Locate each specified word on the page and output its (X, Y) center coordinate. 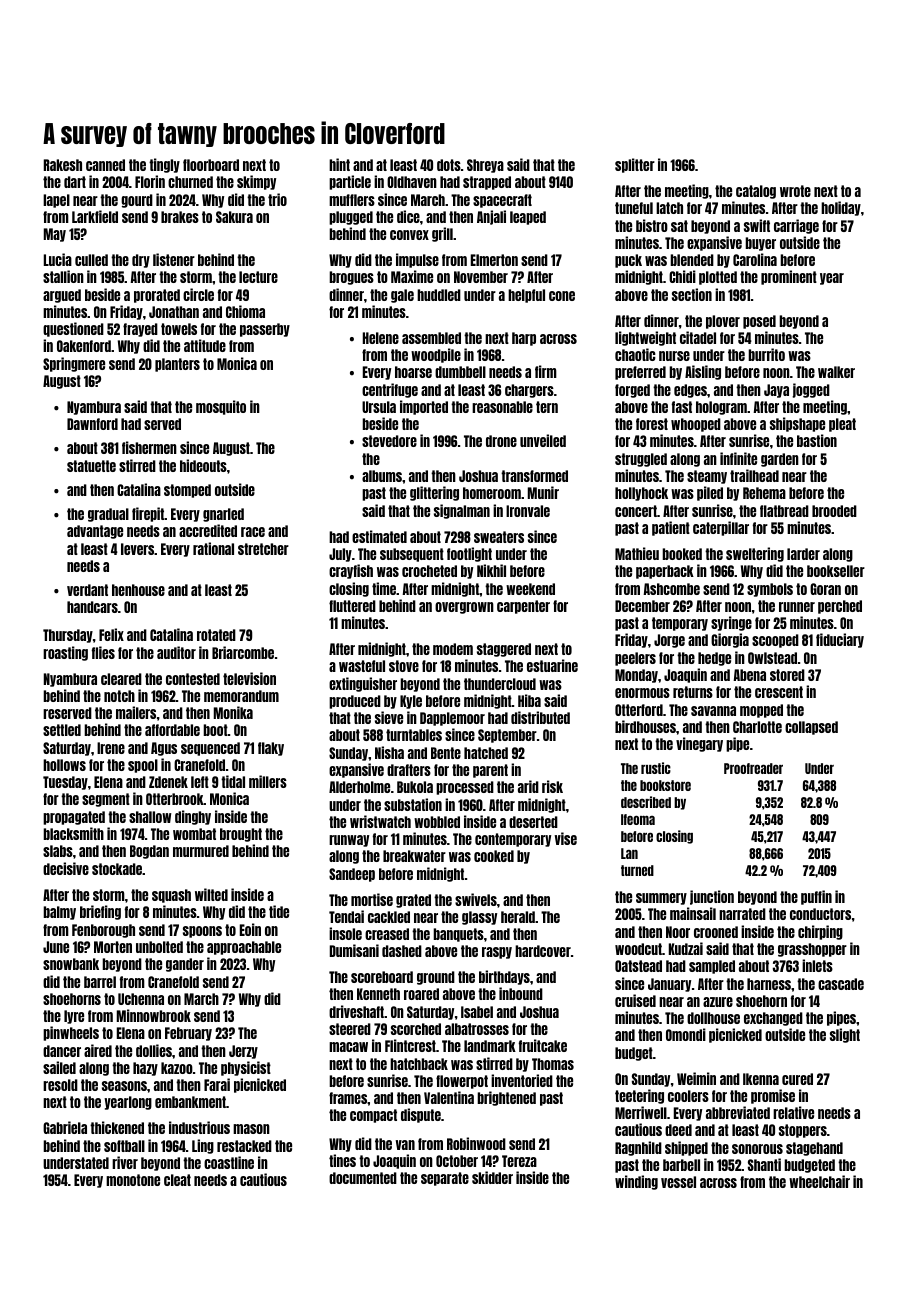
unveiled (543, 440)
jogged (811, 390)
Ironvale (528, 511)
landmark (490, 1046)
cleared (121, 679)
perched (840, 607)
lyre (74, 1017)
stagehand (814, 1149)
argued (62, 296)
